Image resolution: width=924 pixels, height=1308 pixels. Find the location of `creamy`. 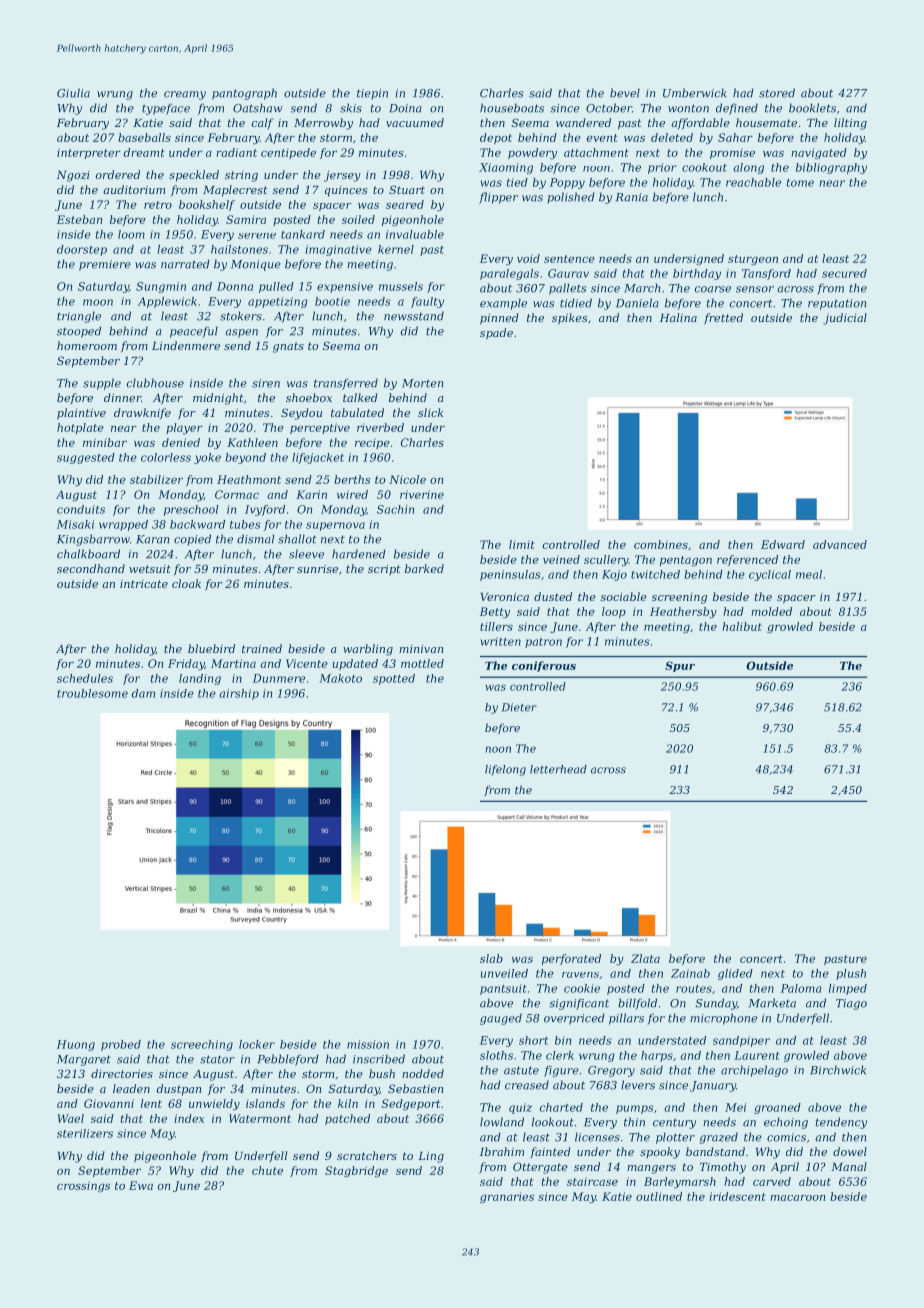

creamy is located at coordinates (185, 95).
